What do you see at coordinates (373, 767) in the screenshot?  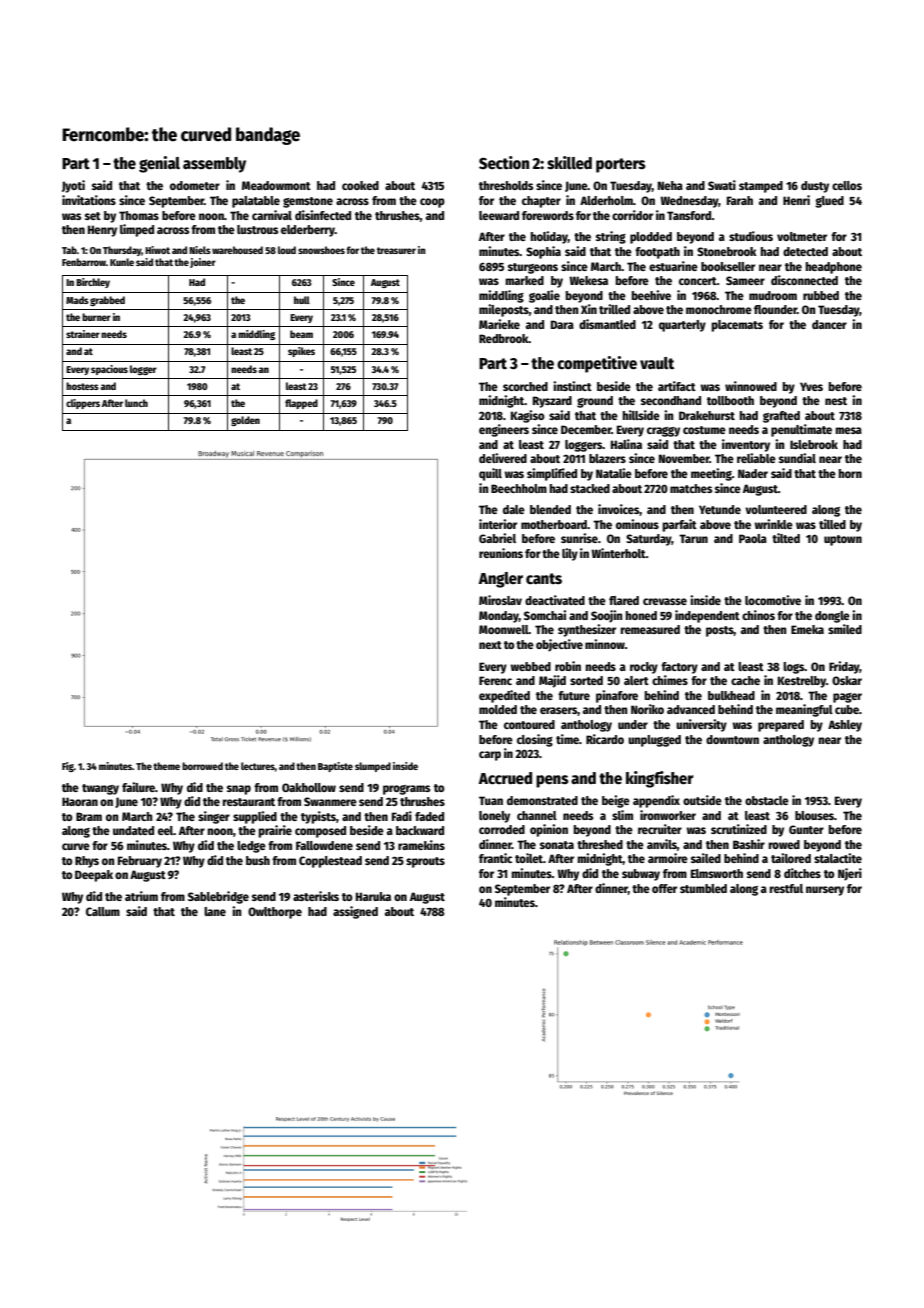 I see `slumped` at bounding box center [373, 767].
